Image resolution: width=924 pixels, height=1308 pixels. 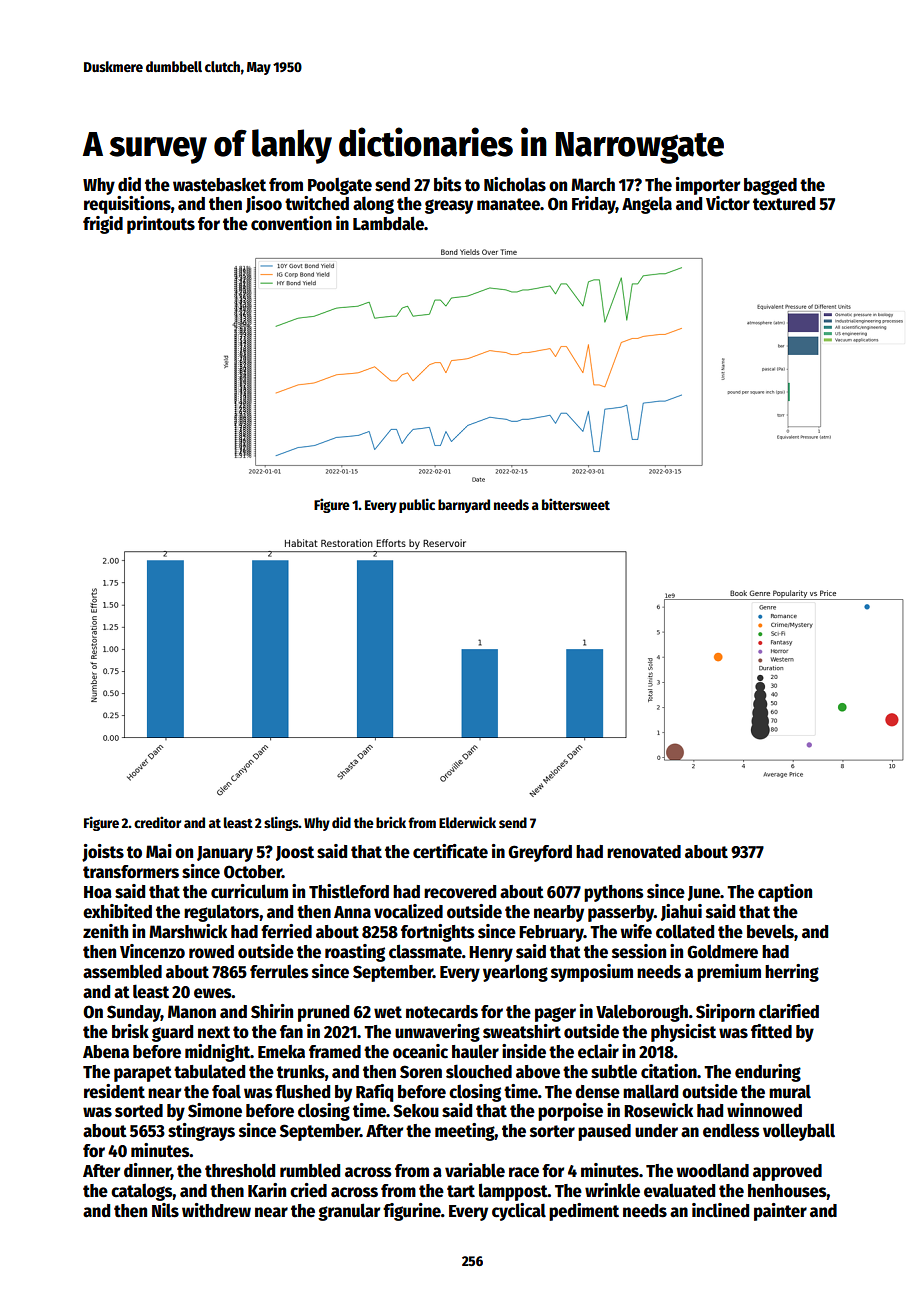 What do you see at coordinates (127, 205) in the document?
I see `requisitions` at bounding box center [127, 205].
